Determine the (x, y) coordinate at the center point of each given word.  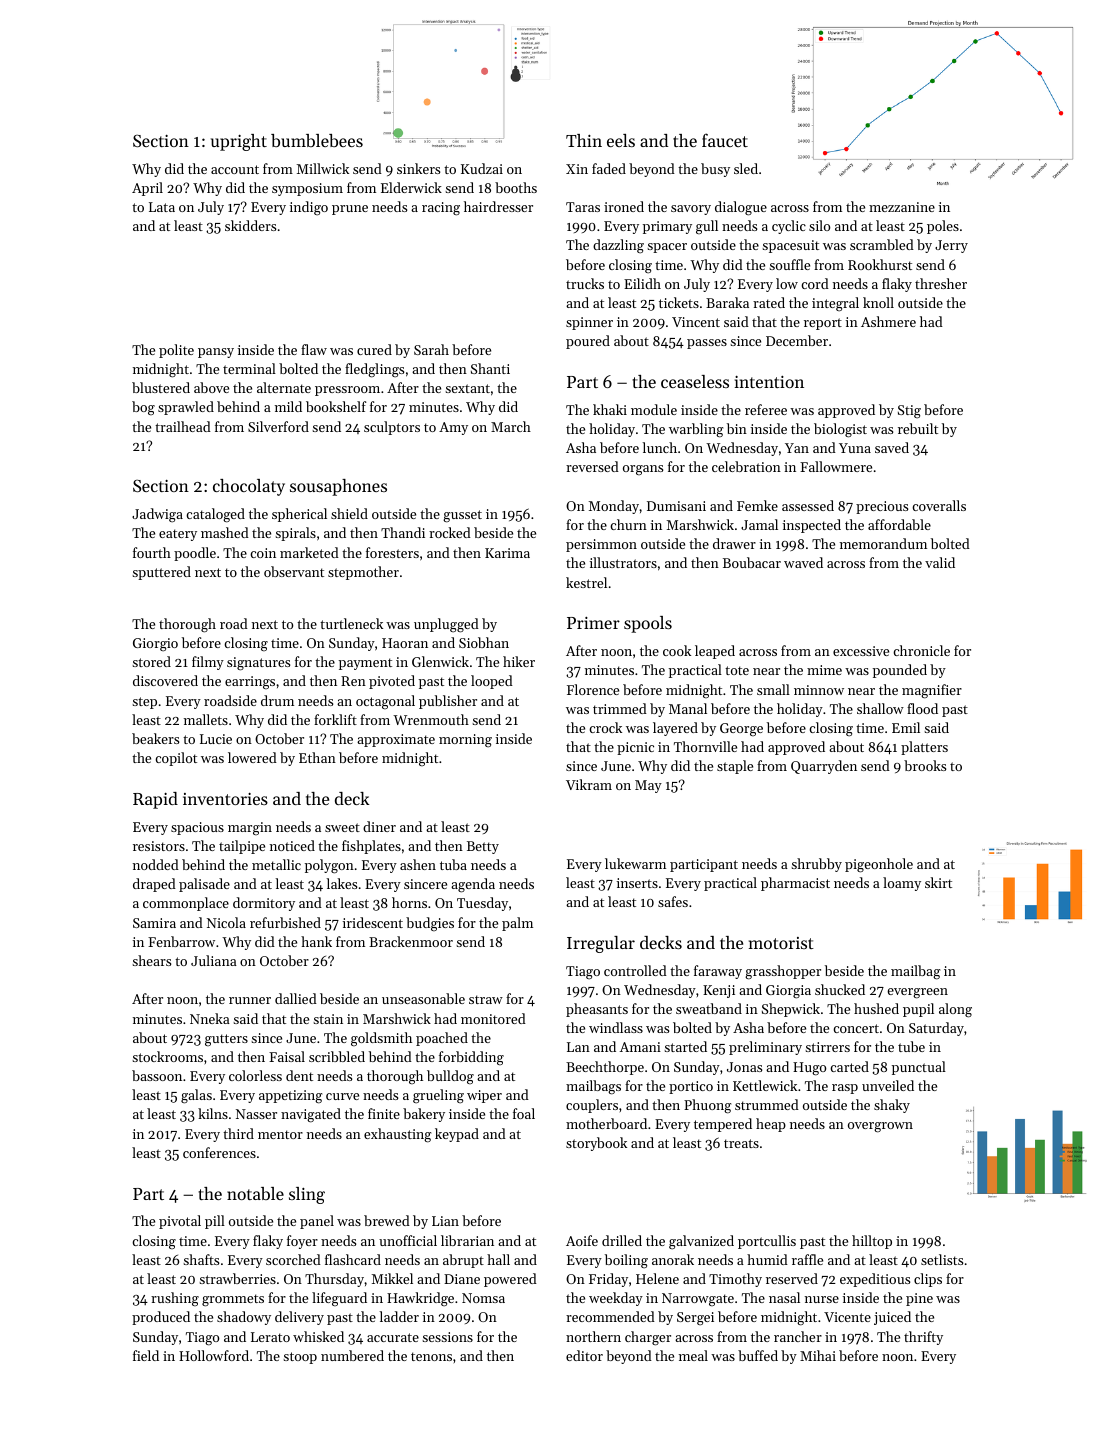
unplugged (446, 625)
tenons (431, 1356)
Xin (577, 169)
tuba (453, 864)
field (146, 1355)
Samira (154, 923)
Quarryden (824, 767)
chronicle (921, 650)
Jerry (951, 246)
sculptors (392, 428)
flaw (314, 349)
